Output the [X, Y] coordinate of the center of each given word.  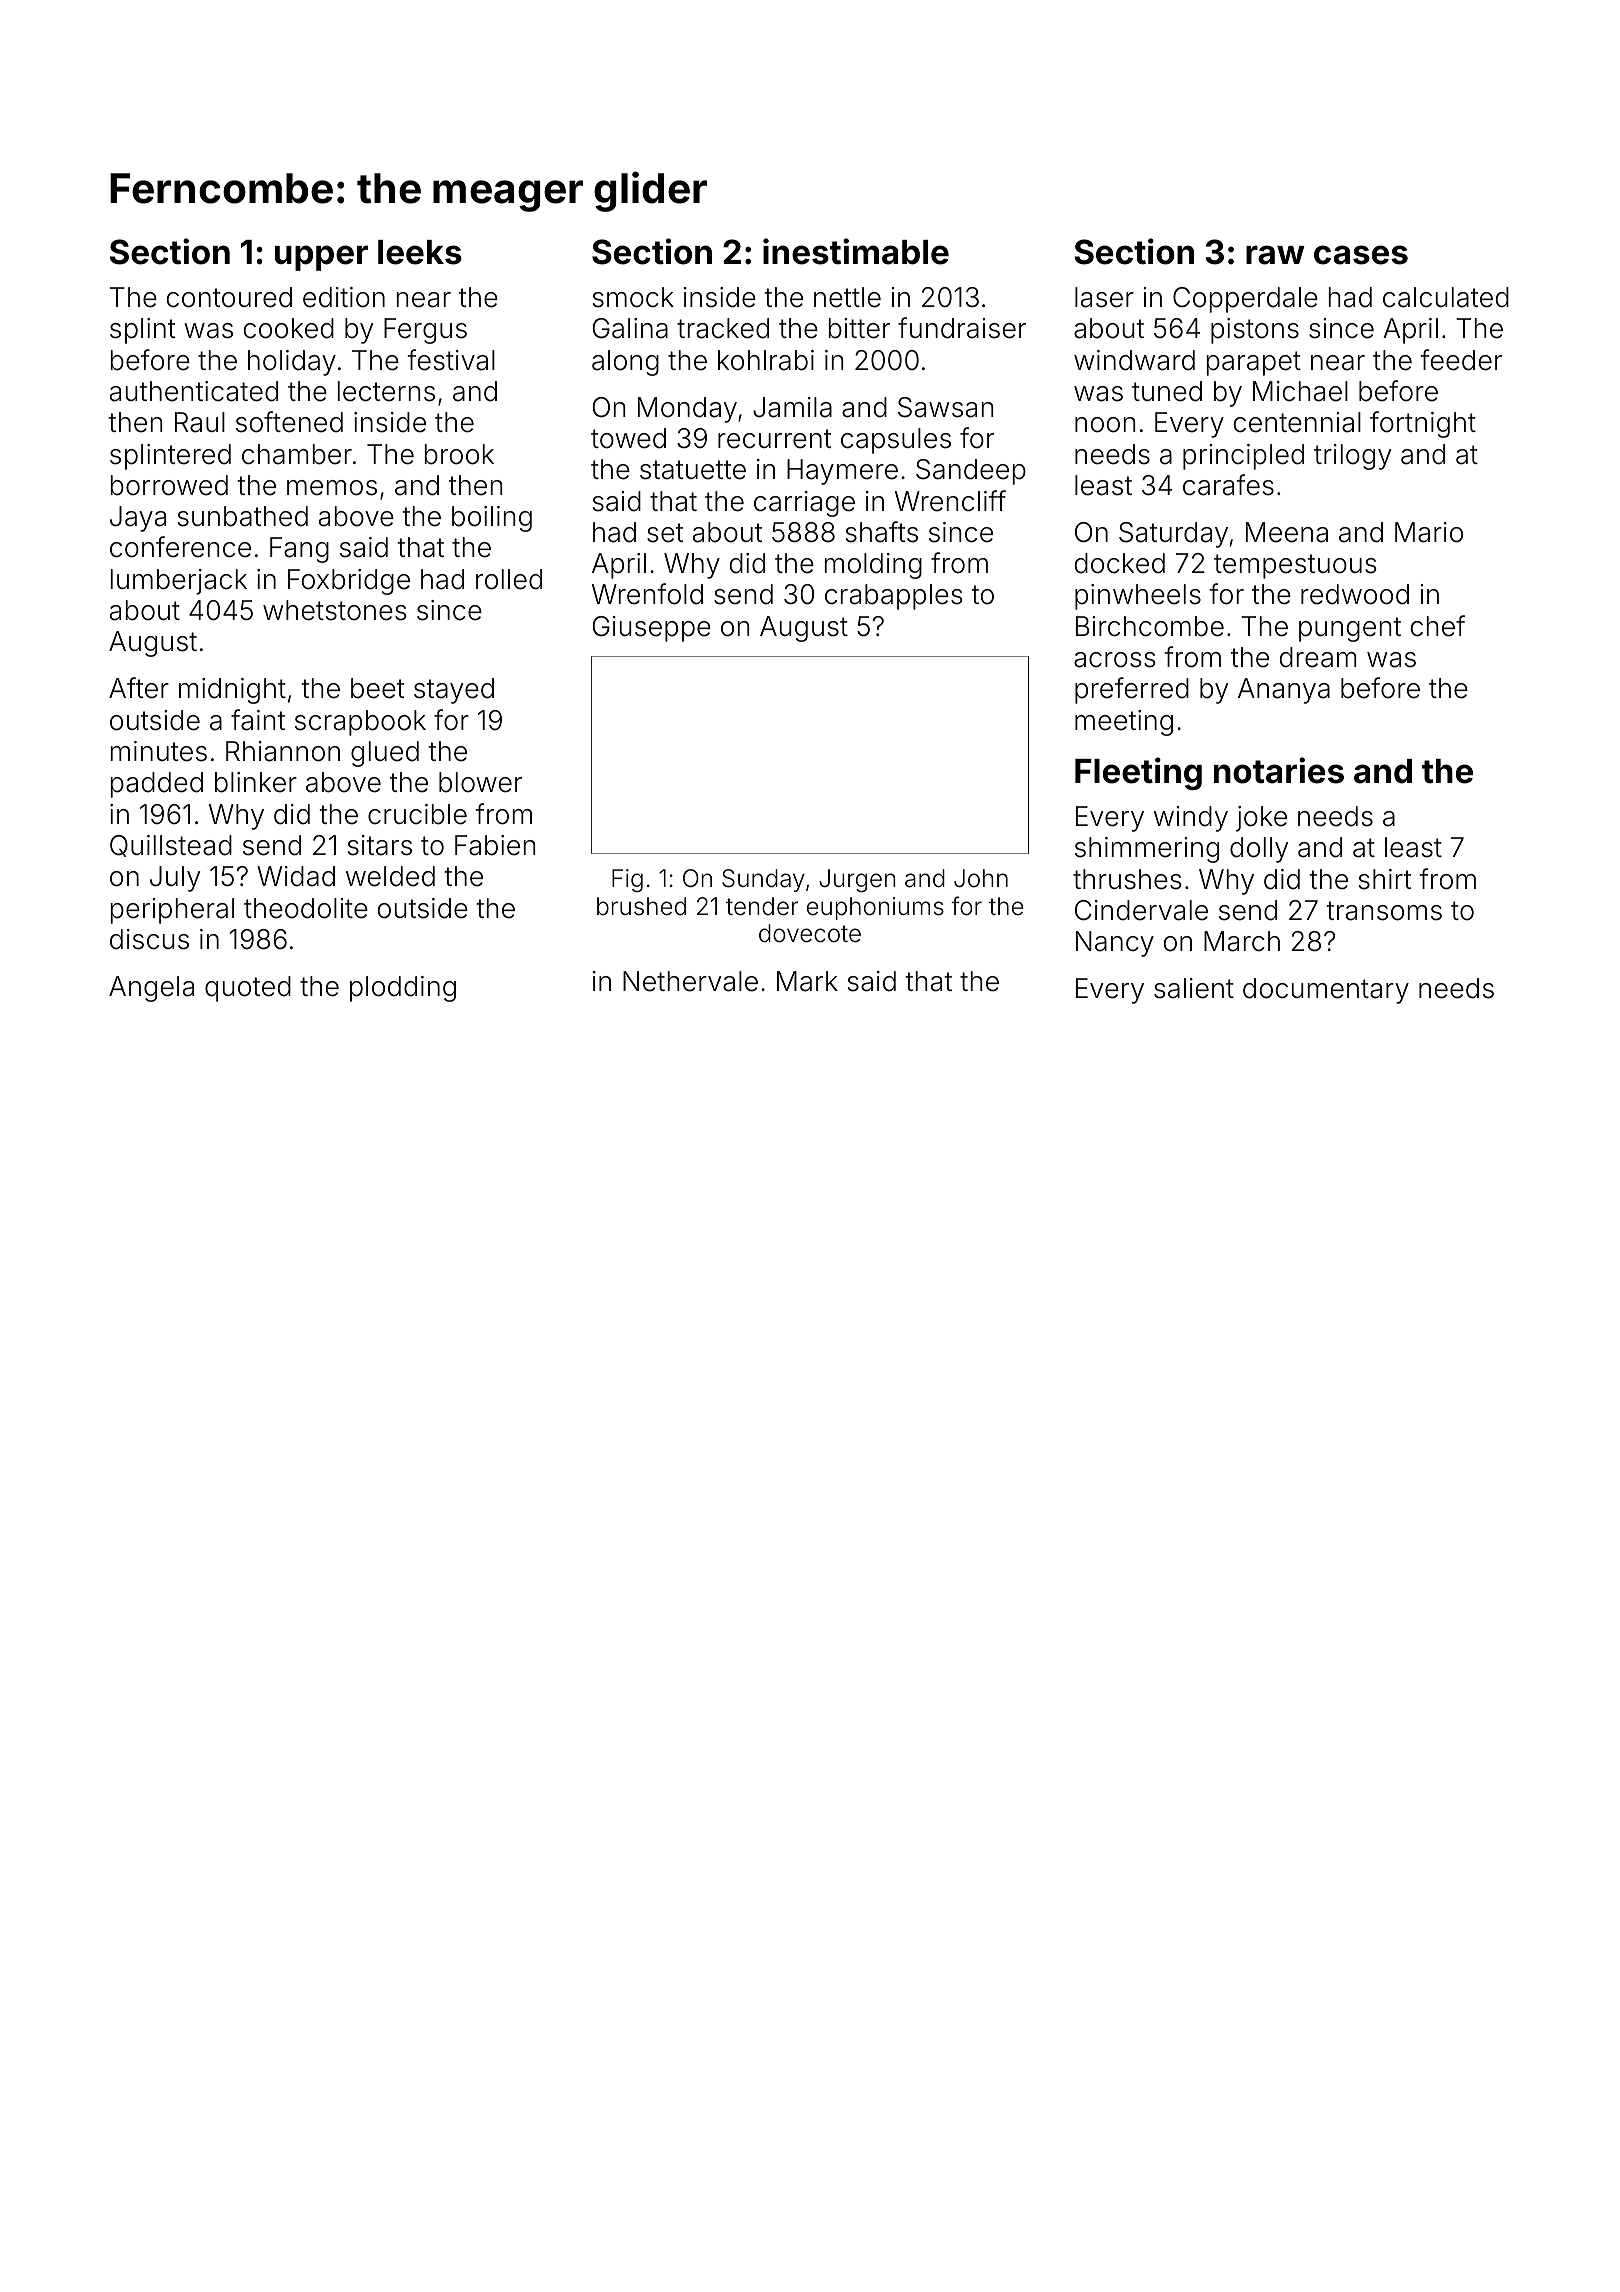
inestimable [856, 251]
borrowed [169, 485]
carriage [804, 504]
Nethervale [690, 981]
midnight [232, 691]
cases [1361, 255]
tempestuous [1295, 566]
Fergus [425, 331]
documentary [1326, 991]
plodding [403, 989]
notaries [1279, 770]
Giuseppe [652, 629]
